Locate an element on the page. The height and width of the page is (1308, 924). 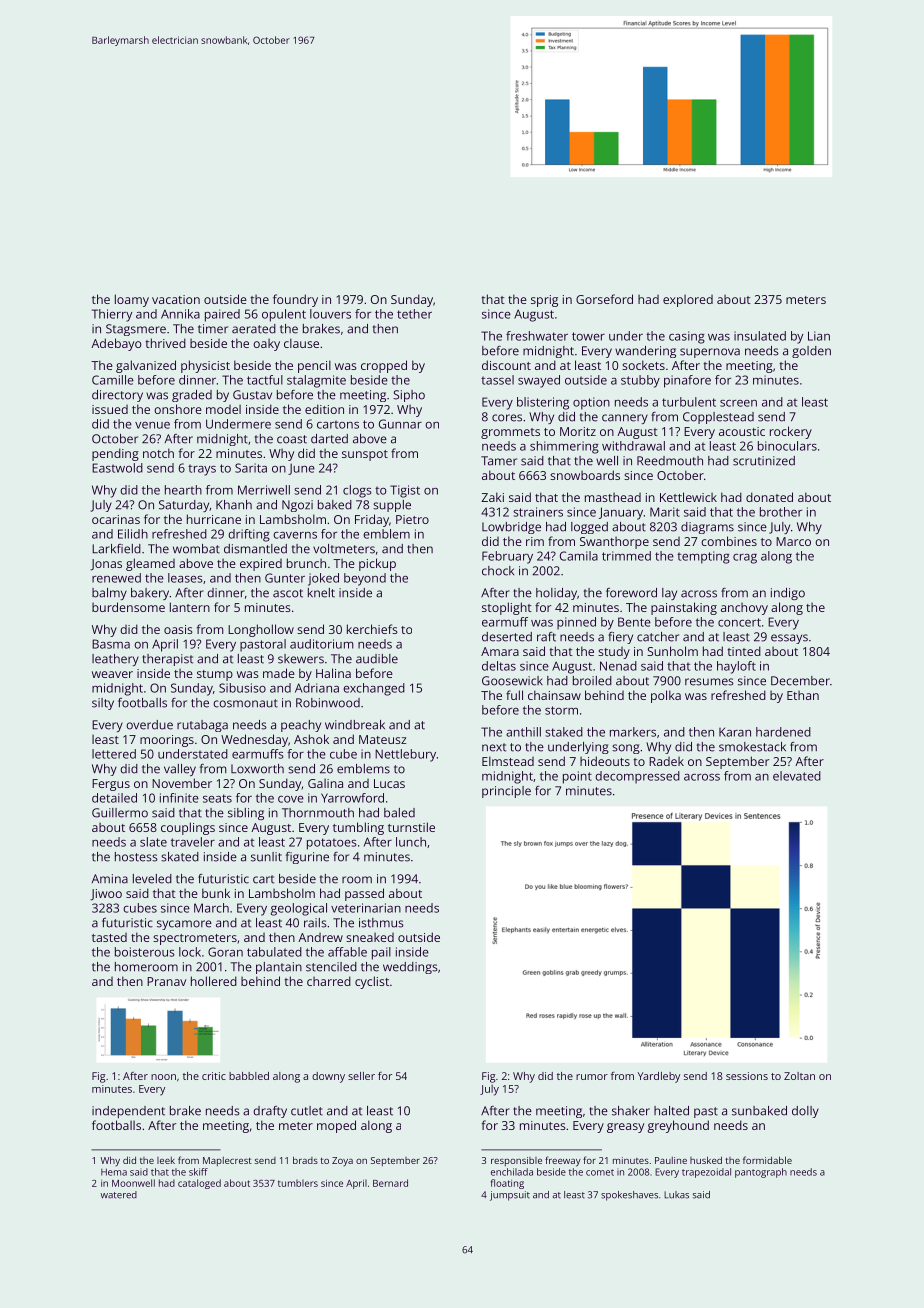
sessions is located at coordinates (747, 1076).
